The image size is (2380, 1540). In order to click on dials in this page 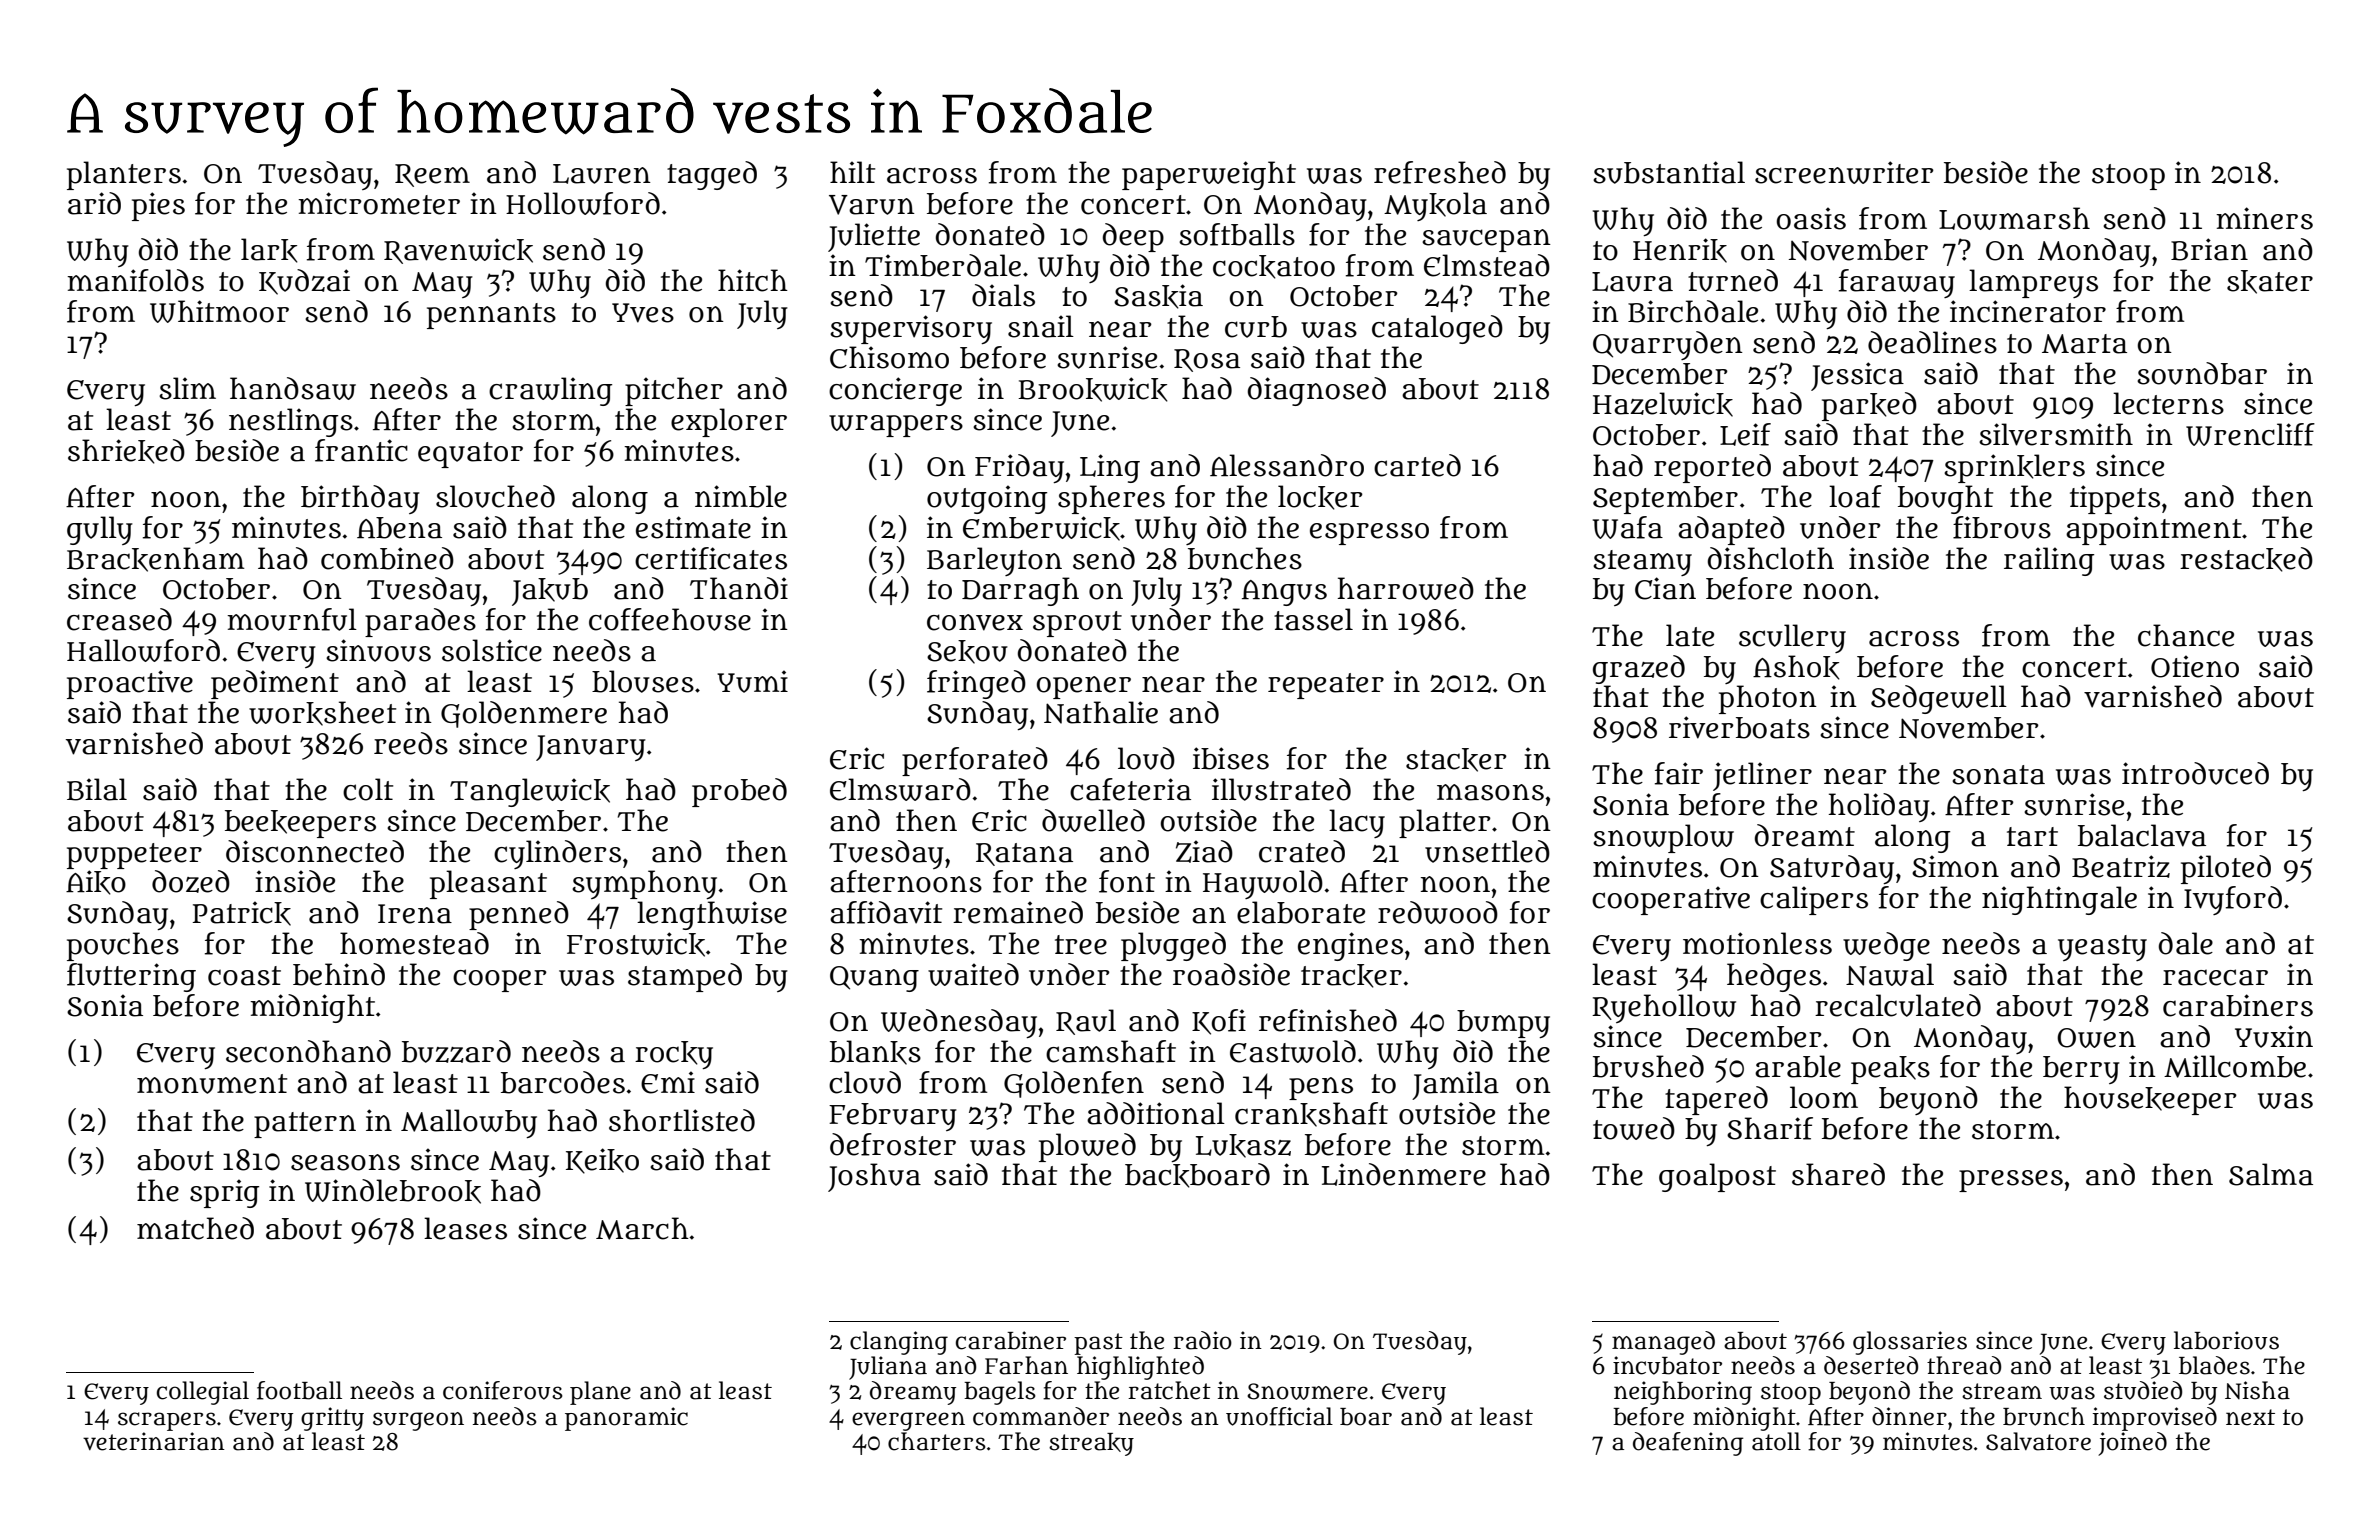, I will do `click(1003, 295)`.
